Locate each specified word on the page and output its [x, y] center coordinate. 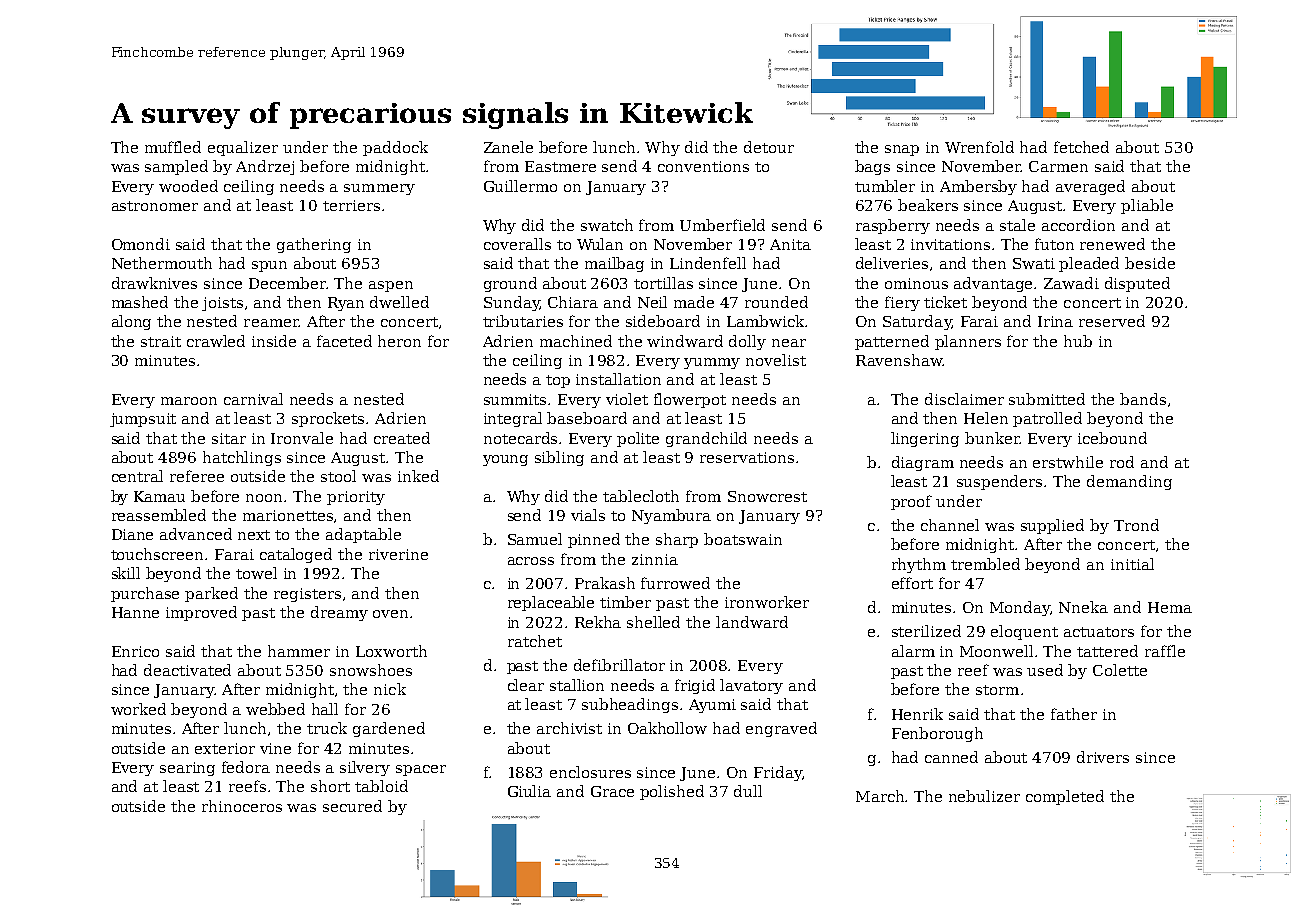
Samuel [535, 539]
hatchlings [242, 458]
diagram [923, 463]
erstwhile [1068, 462]
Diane [132, 534]
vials [588, 515]
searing [187, 769]
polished [672, 792]
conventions [703, 166]
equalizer [243, 148]
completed [1065, 797]
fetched [1081, 147]
